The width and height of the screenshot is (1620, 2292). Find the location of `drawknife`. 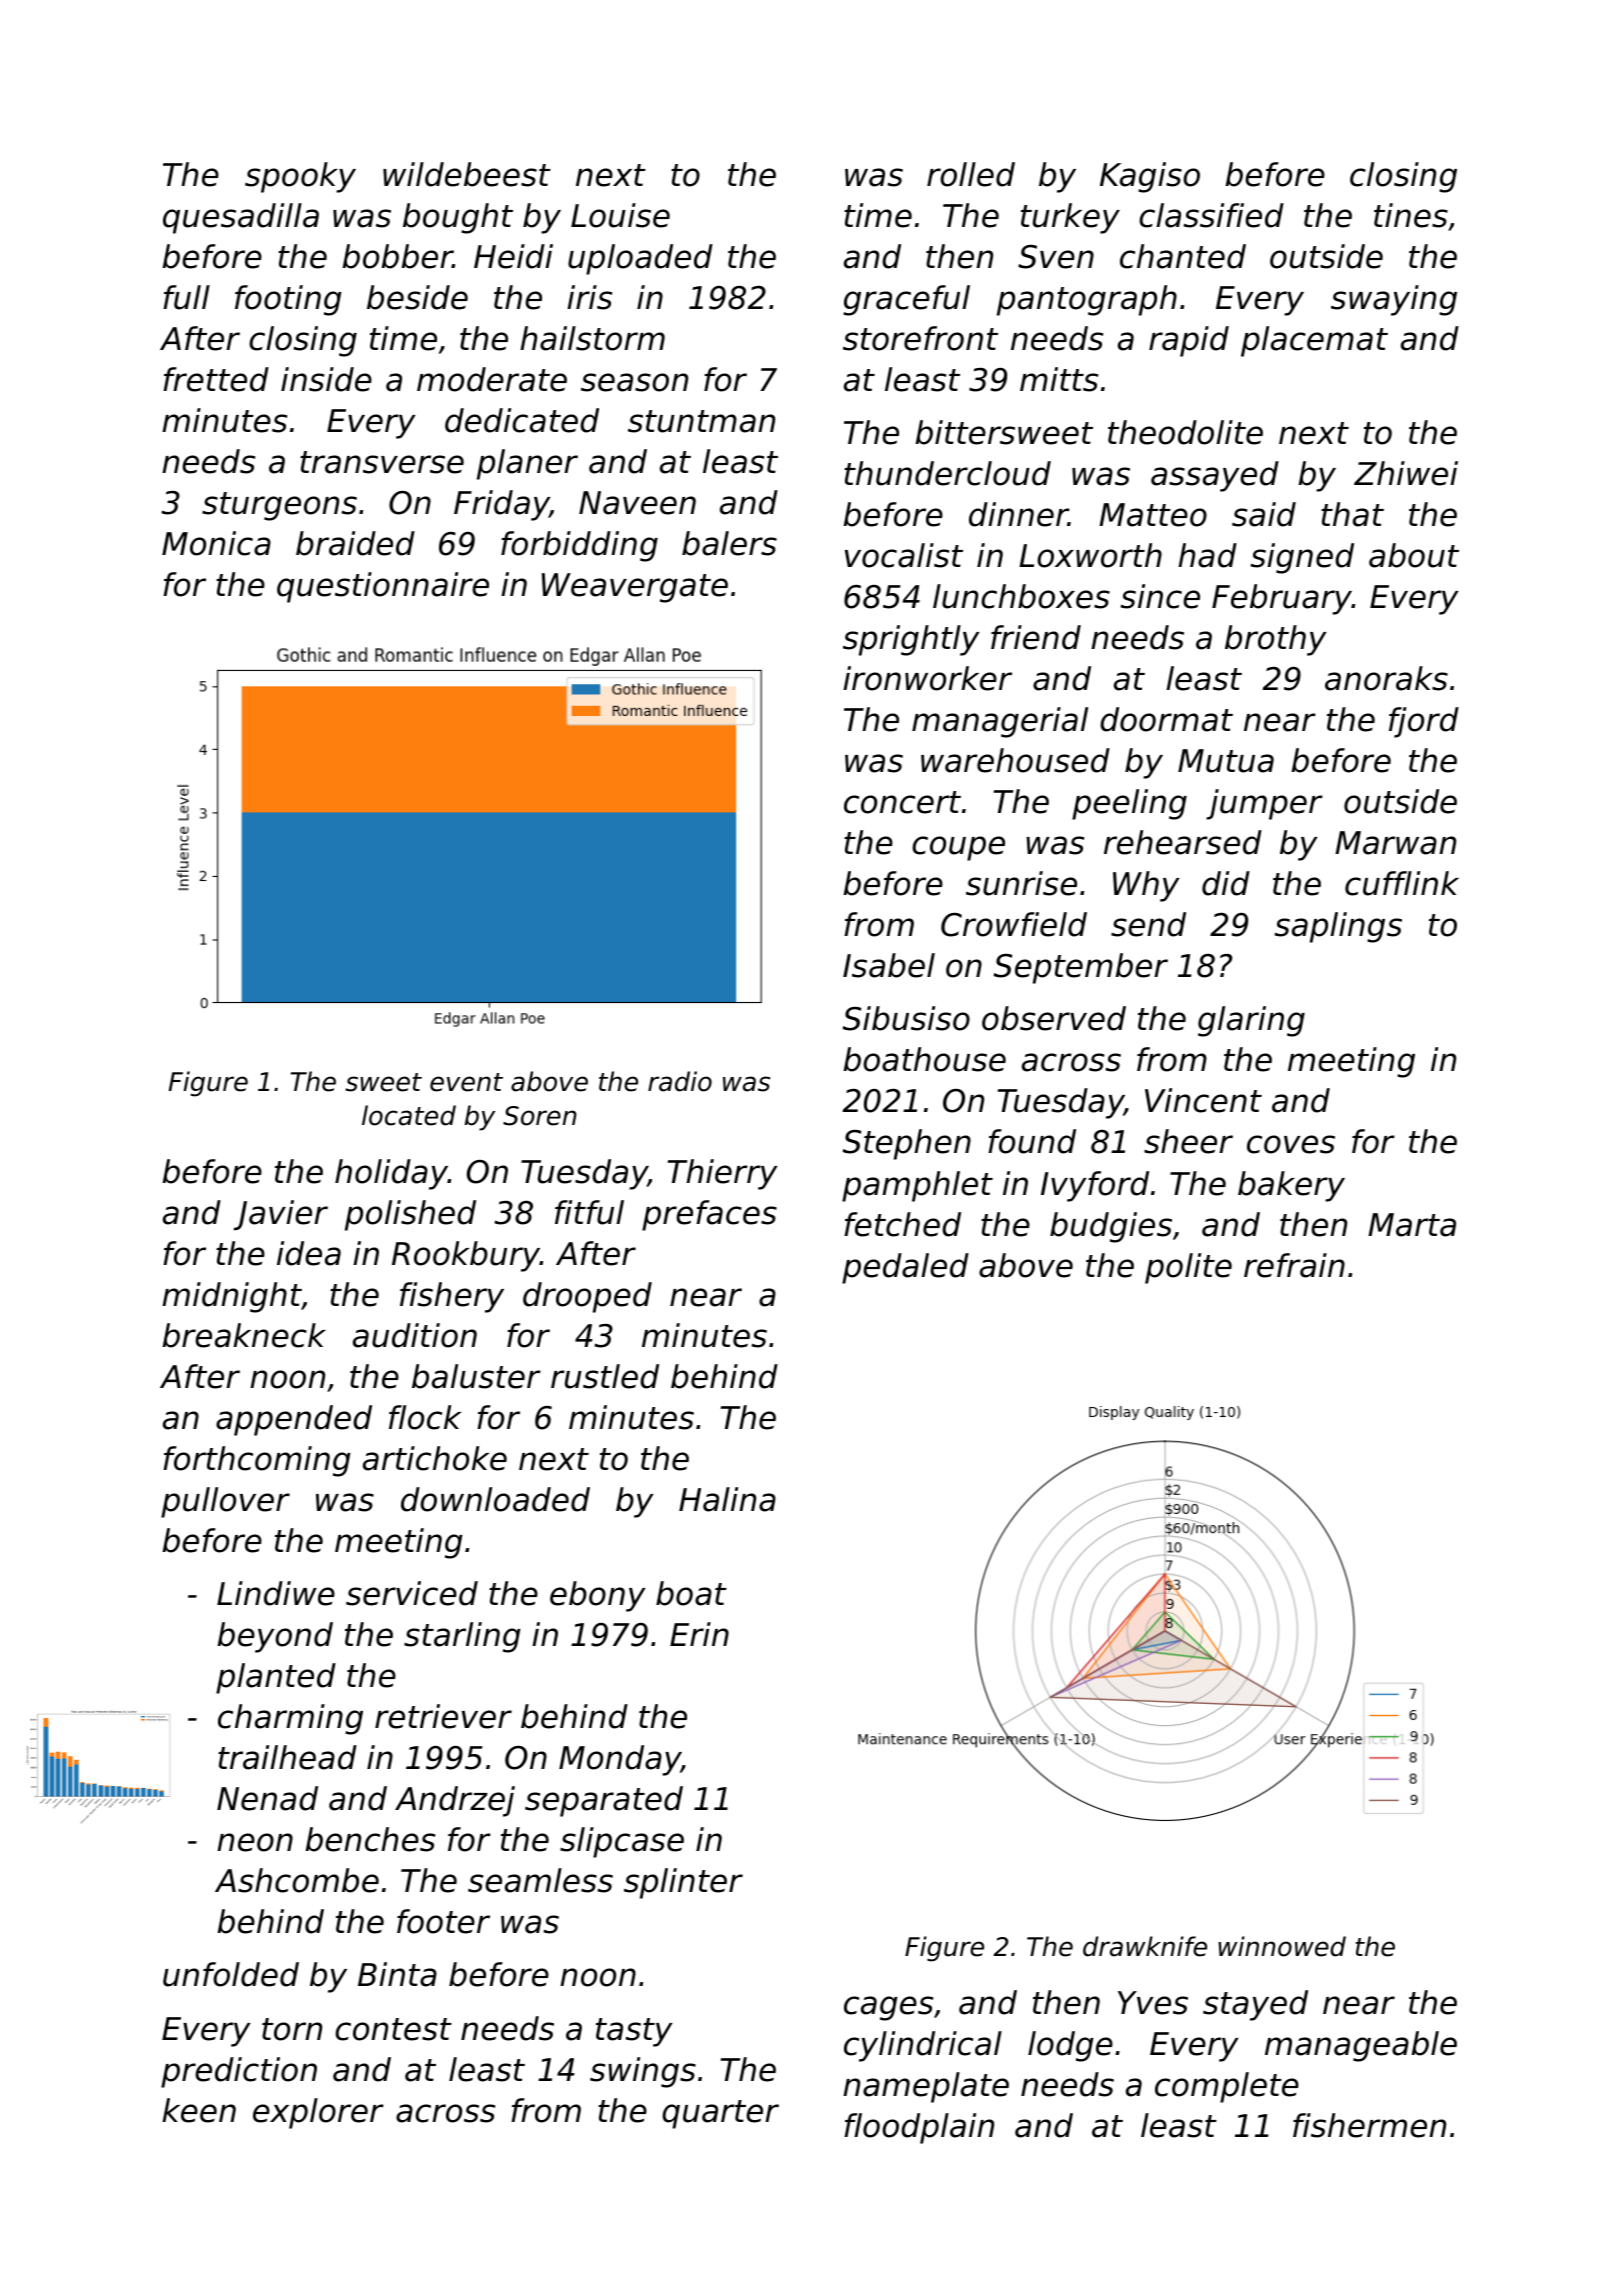

drawknife is located at coordinates (1145, 1946).
